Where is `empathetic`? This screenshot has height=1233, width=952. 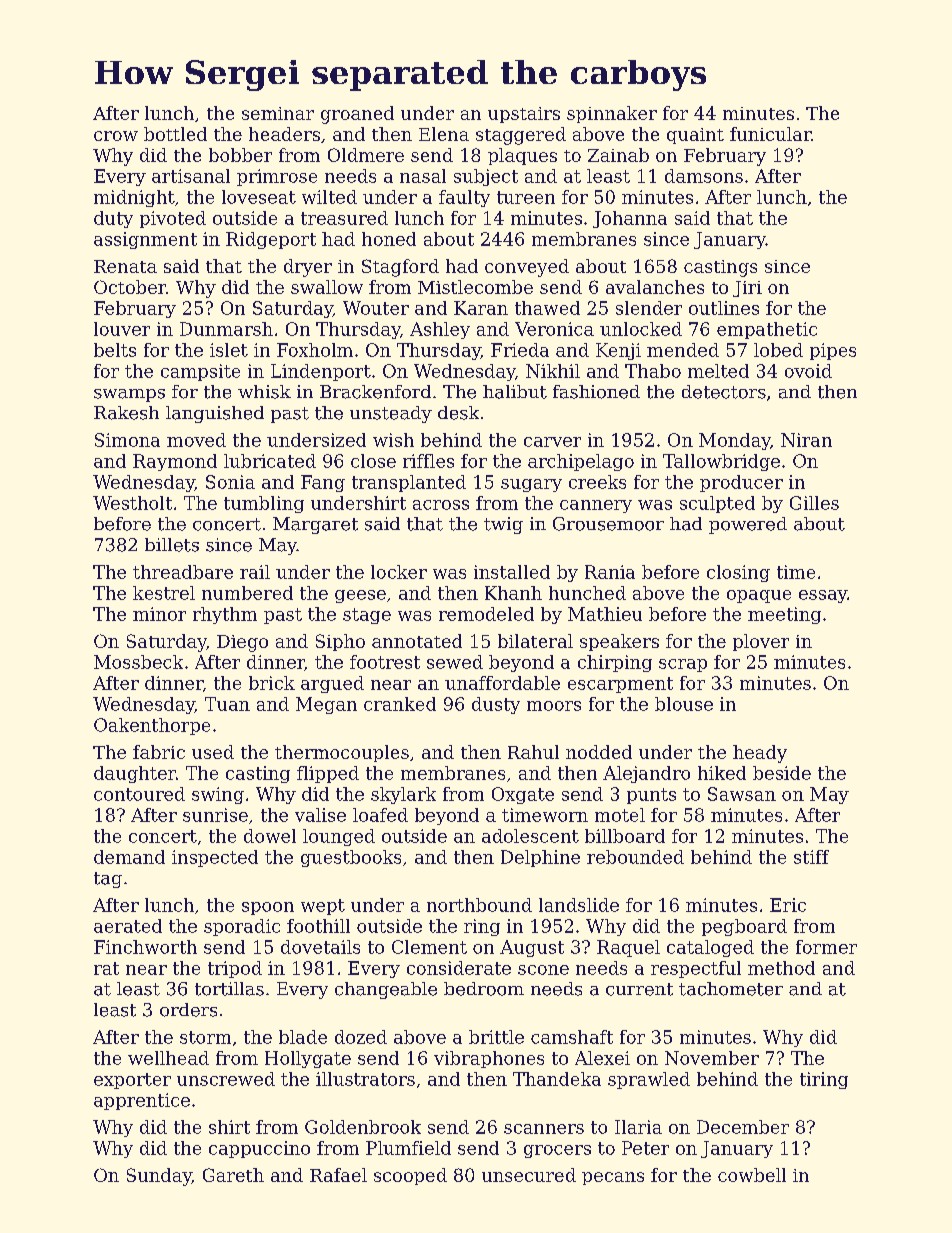 empathetic is located at coordinates (767, 330).
